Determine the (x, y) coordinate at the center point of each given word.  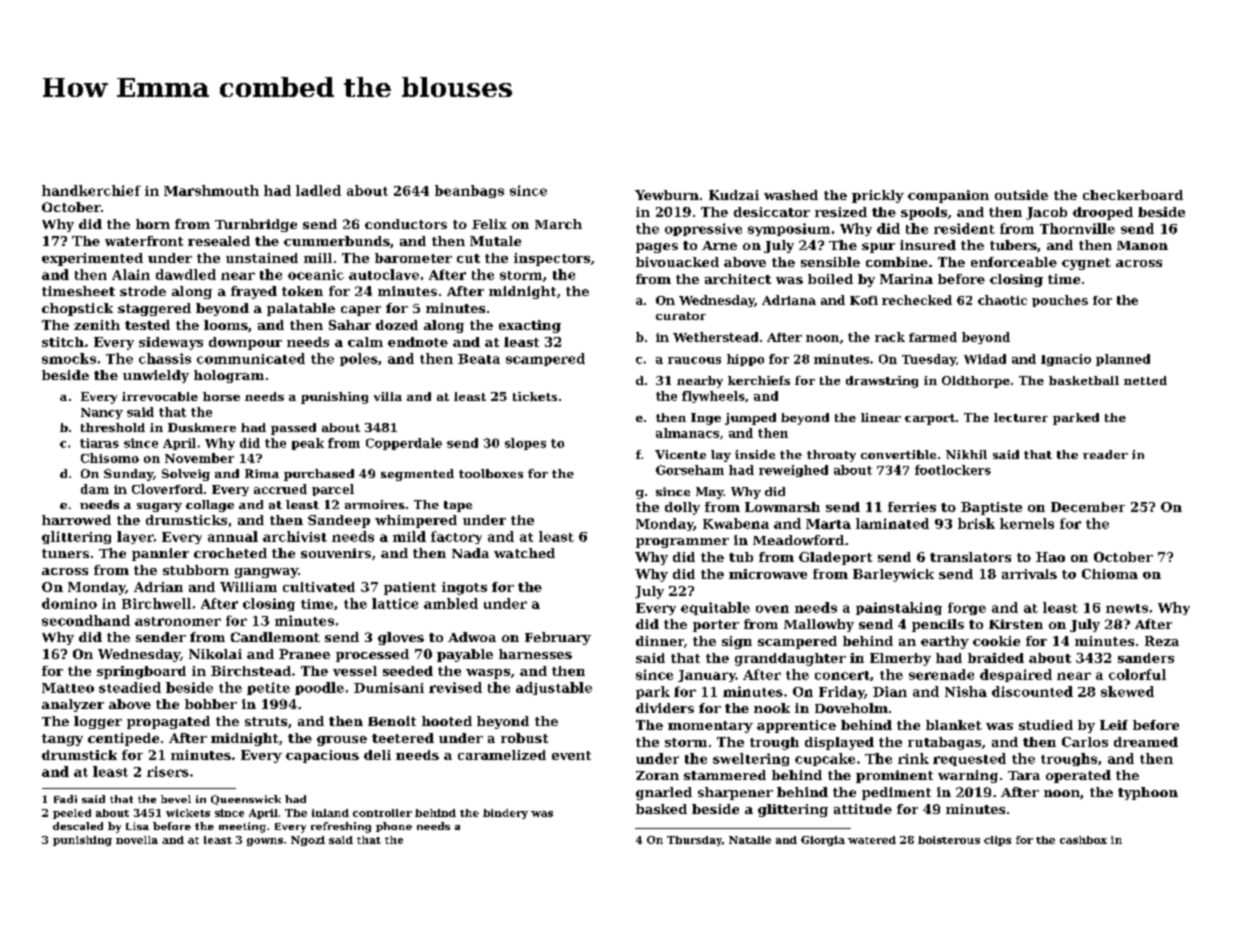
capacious (322, 756)
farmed (933, 337)
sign (737, 642)
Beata (479, 359)
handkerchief (91, 190)
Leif (1114, 725)
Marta (828, 524)
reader (1105, 454)
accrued (280, 489)
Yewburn (667, 195)
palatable (301, 309)
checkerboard (1133, 195)
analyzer (73, 705)
